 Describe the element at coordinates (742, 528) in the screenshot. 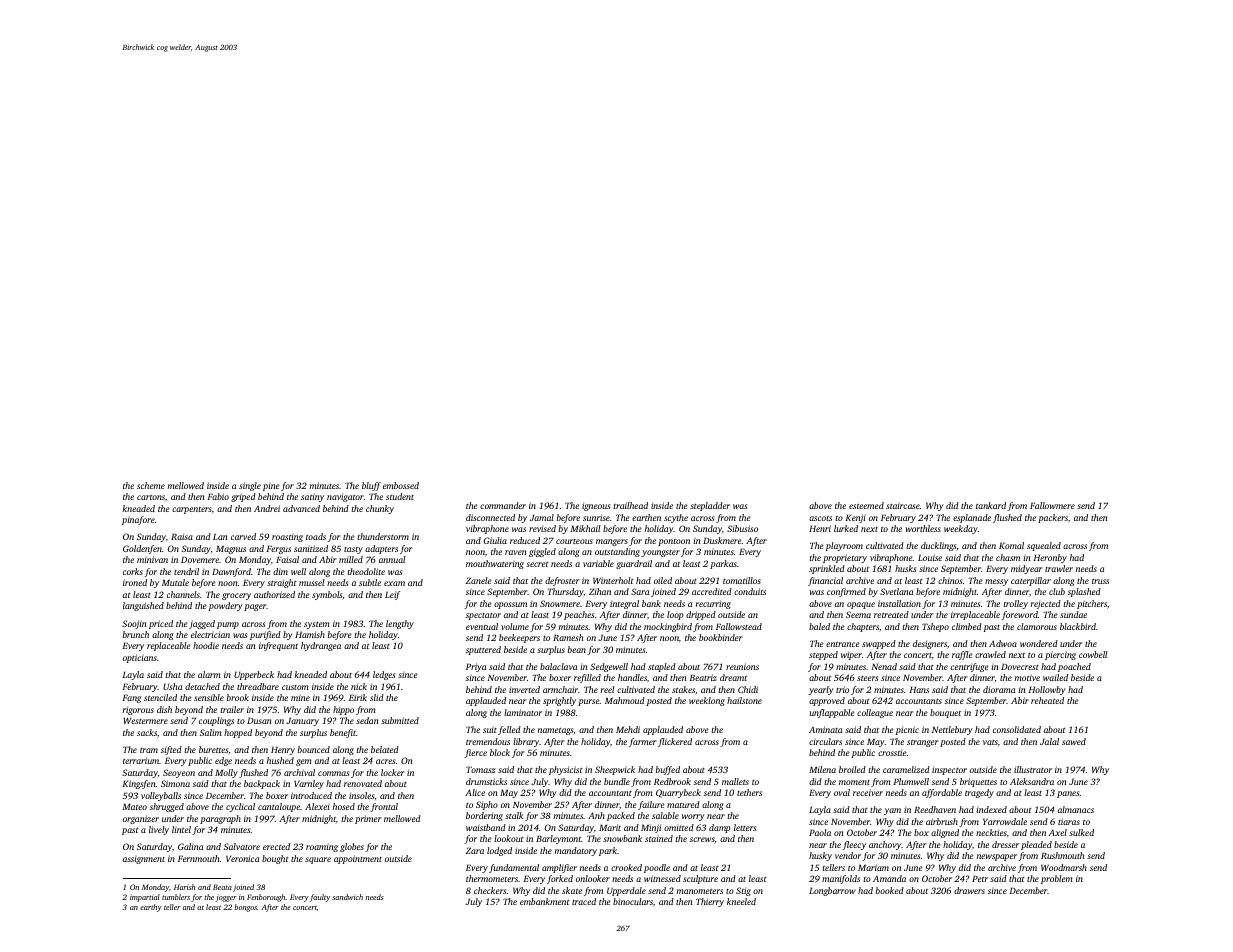

I see `Sibusiso` at that location.
